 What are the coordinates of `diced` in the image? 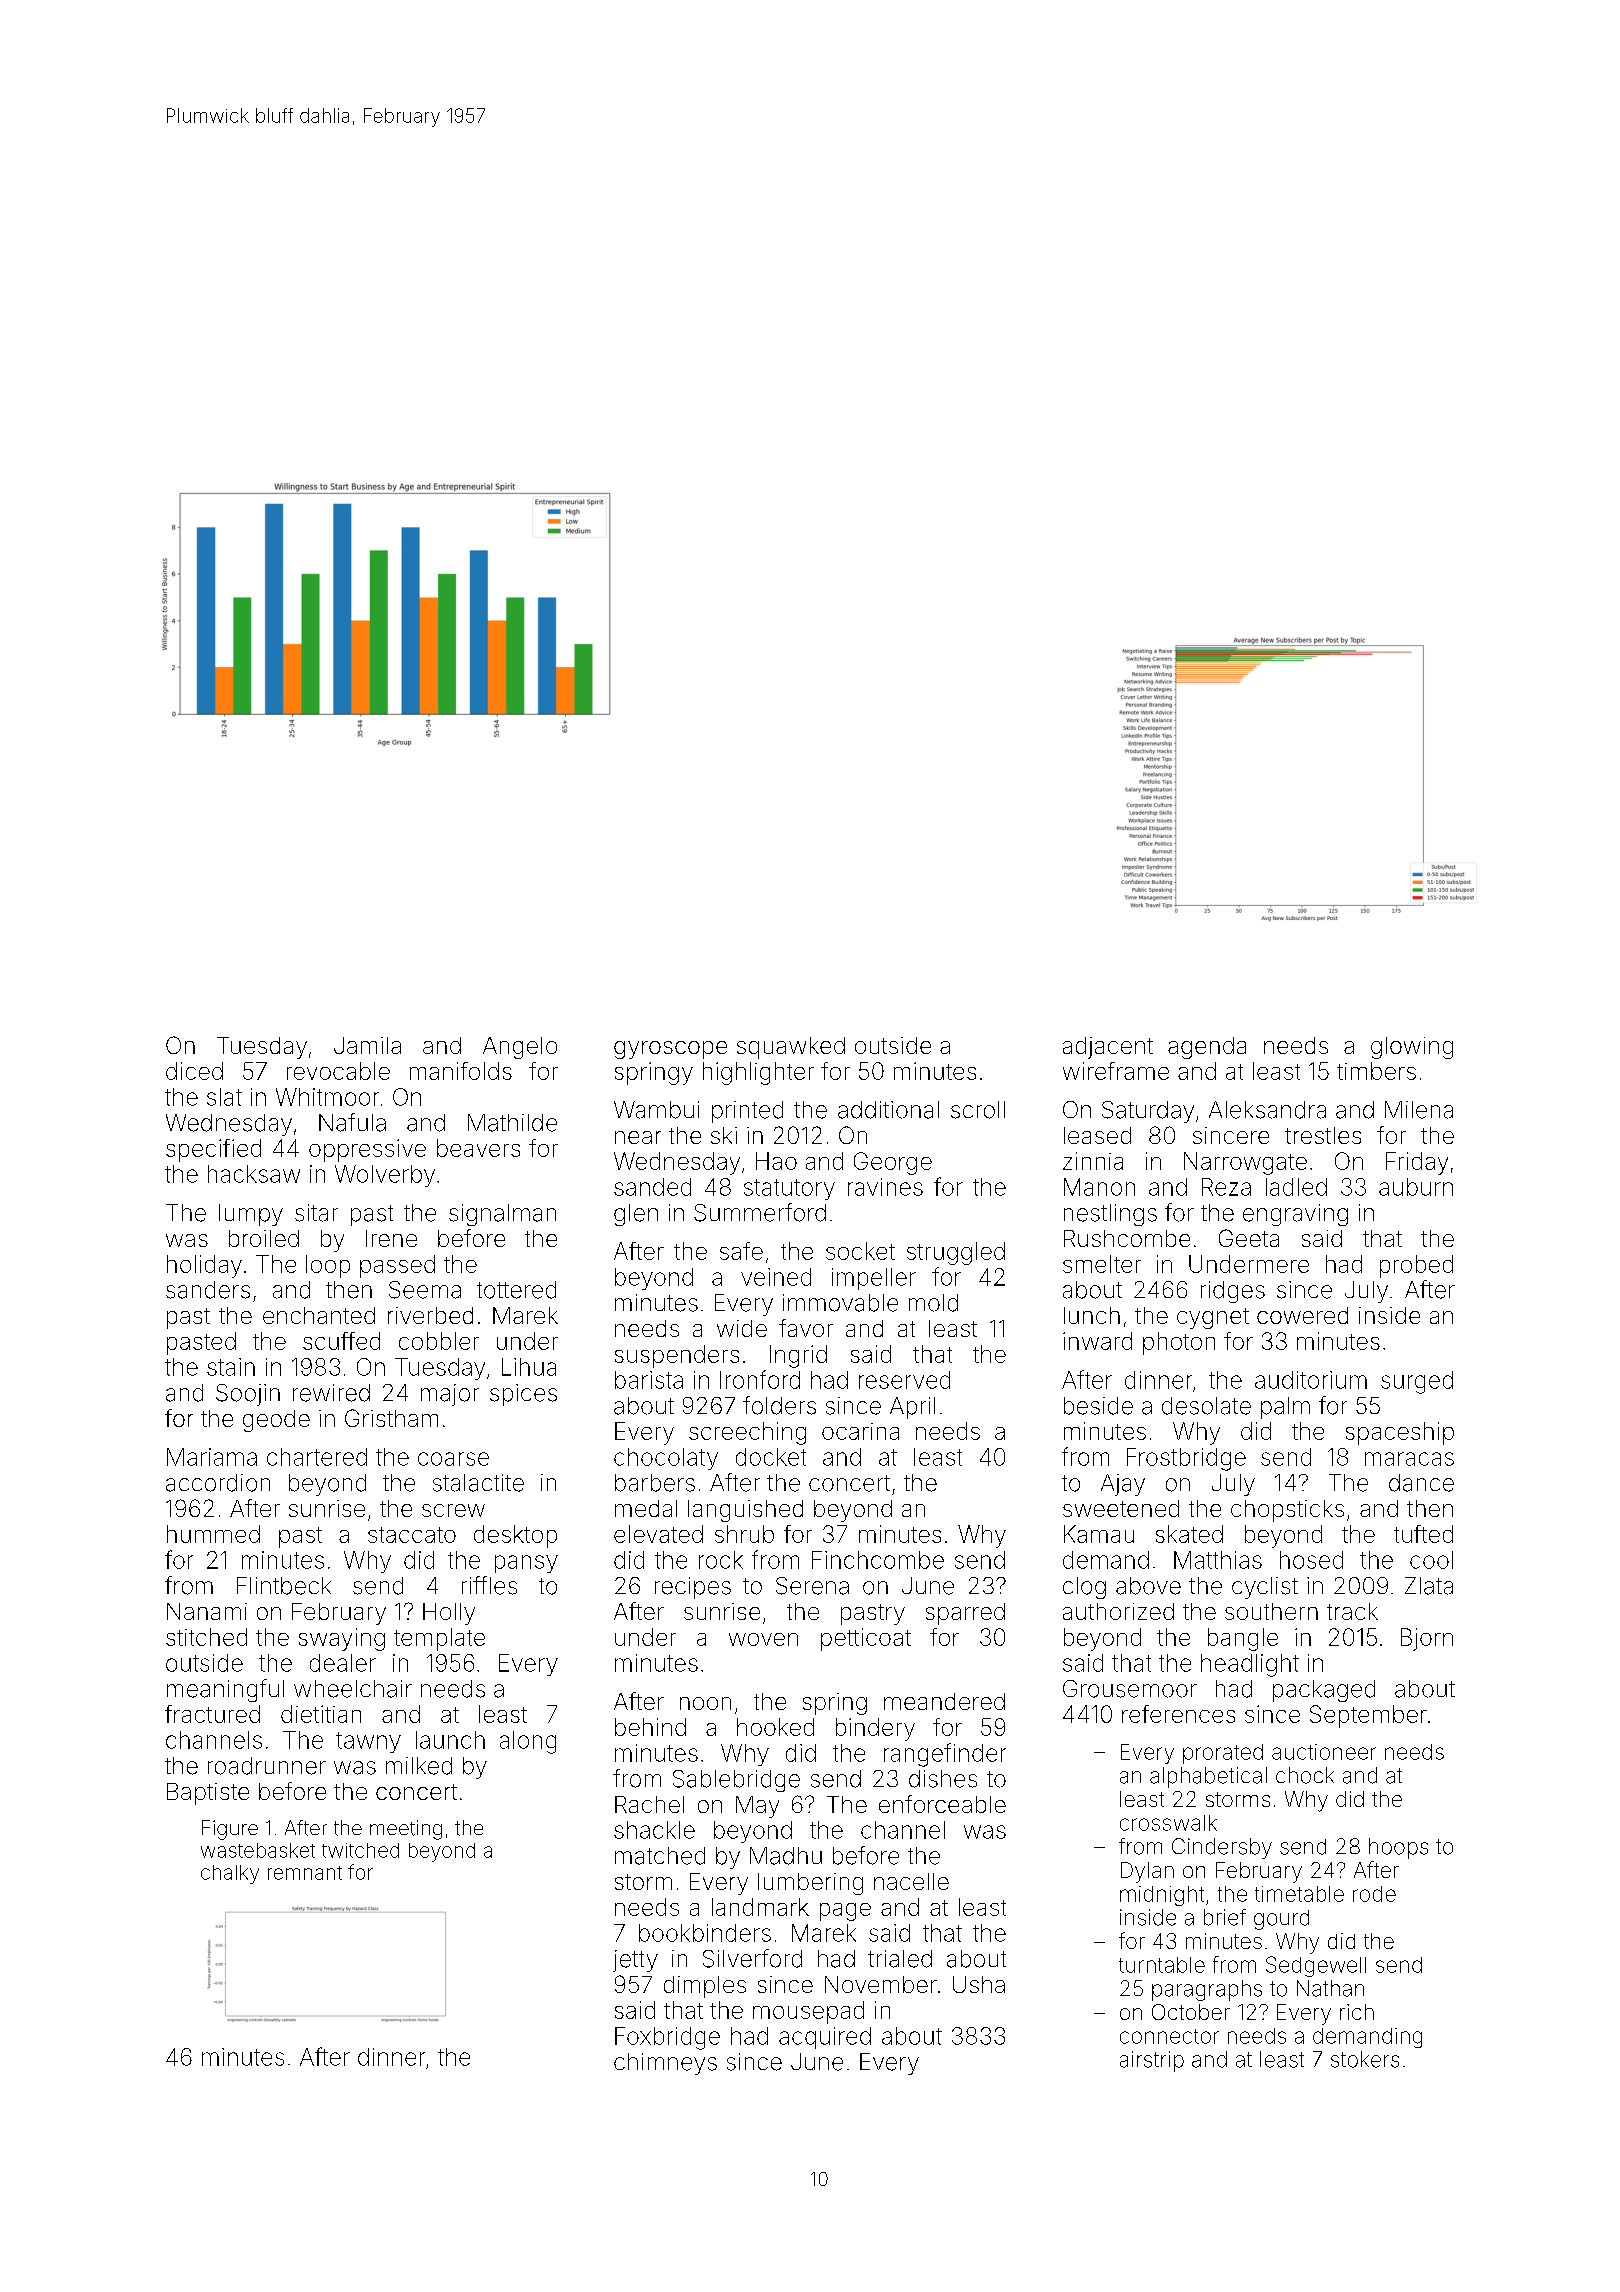 It's located at (194, 1071).
